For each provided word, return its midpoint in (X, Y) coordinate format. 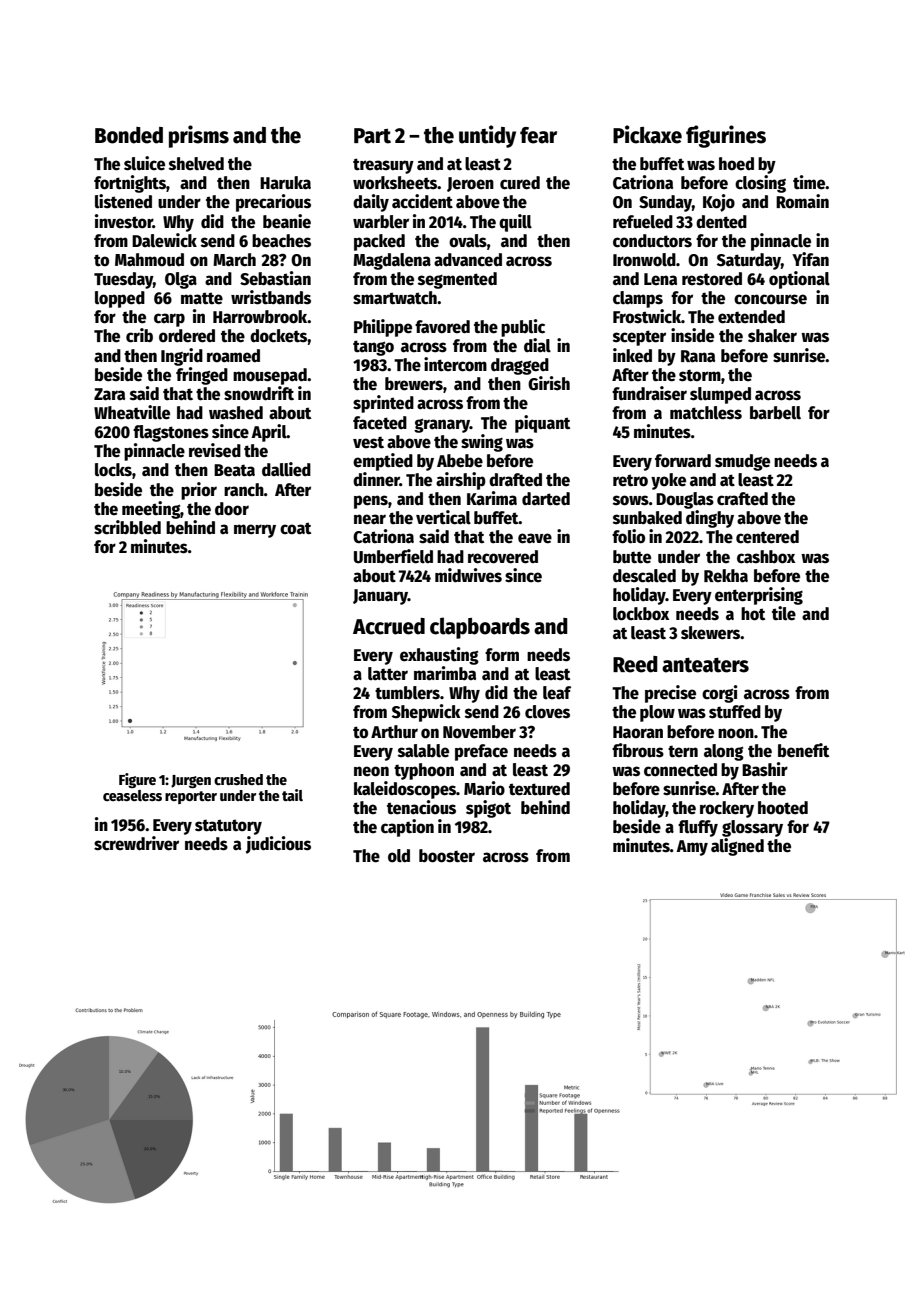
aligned (737, 847)
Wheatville (132, 412)
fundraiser (649, 393)
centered (767, 537)
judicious (278, 845)
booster (447, 856)
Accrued (389, 626)
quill (515, 223)
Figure (137, 780)
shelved (196, 164)
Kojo (719, 203)
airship (461, 481)
